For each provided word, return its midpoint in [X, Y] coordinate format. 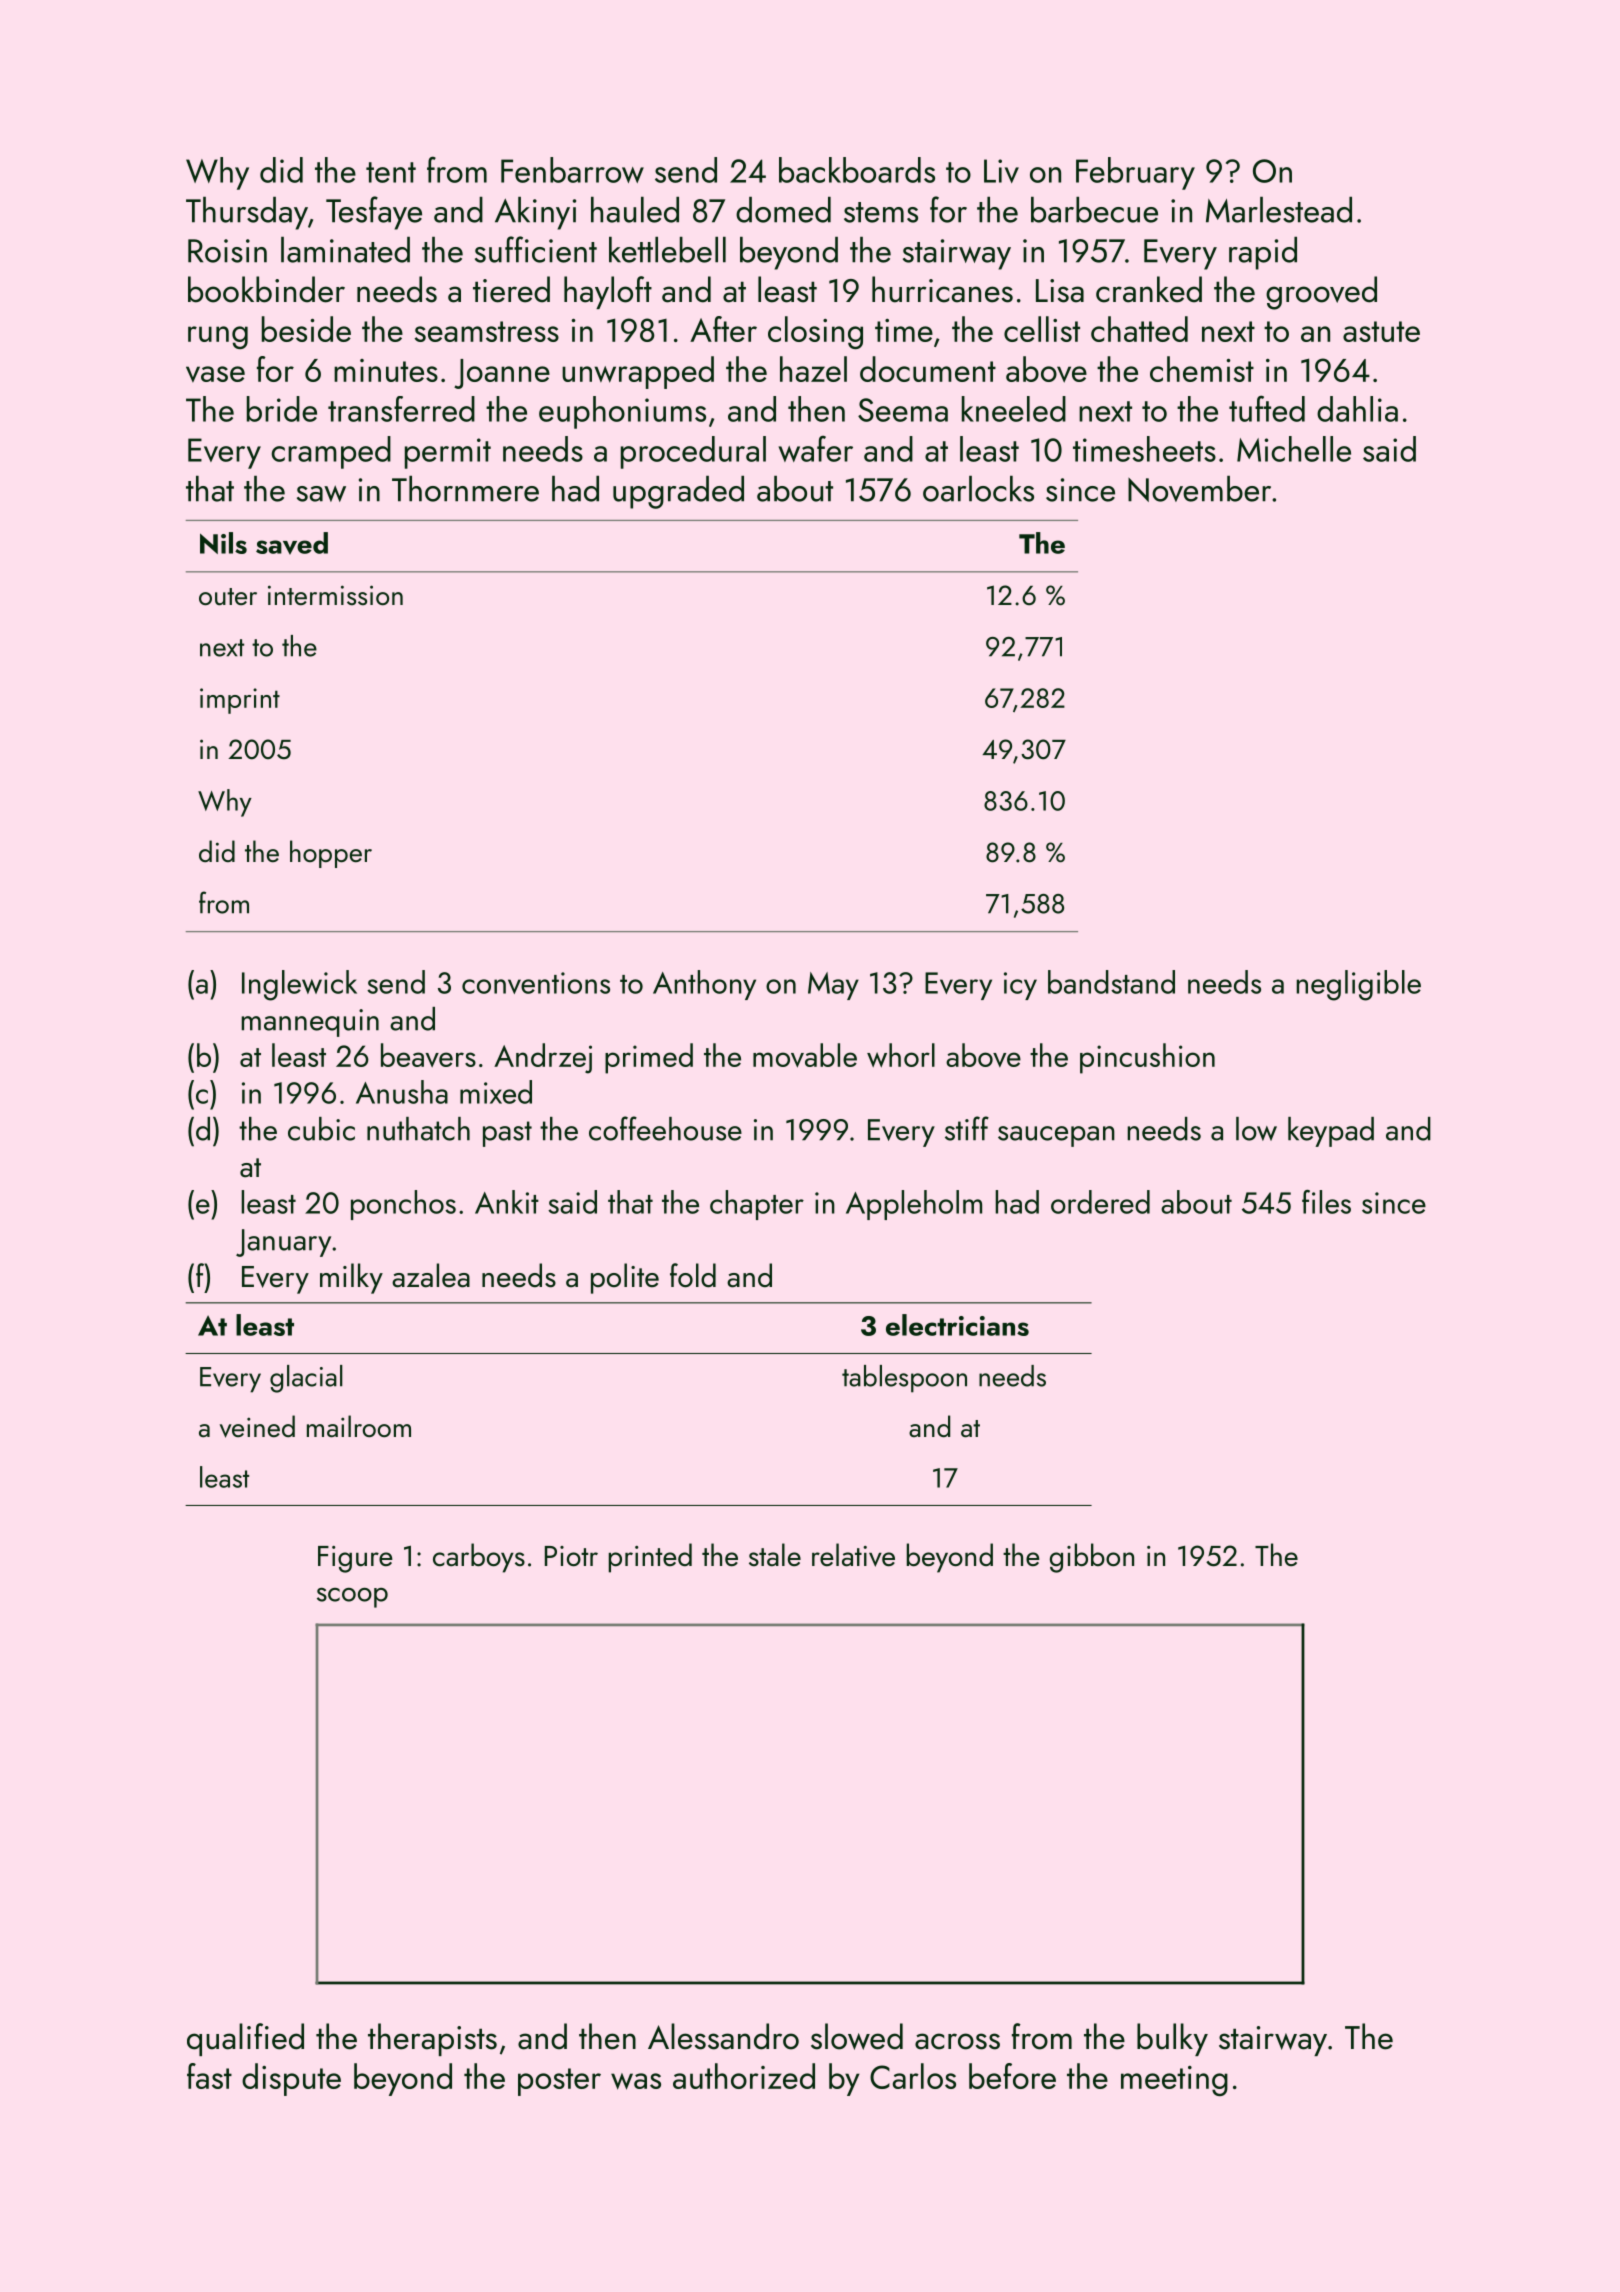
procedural [693, 452]
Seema [903, 410]
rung [218, 337]
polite [625, 1278]
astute [1381, 331]
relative [853, 1555]
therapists [432, 2039]
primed [649, 1058]
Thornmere [465, 489]
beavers [428, 1055]
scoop [352, 1598]
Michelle [1294, 449]
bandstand [1111, 982]
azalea [431, 1275]
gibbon [1092, 1558]
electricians [957, 1325]
